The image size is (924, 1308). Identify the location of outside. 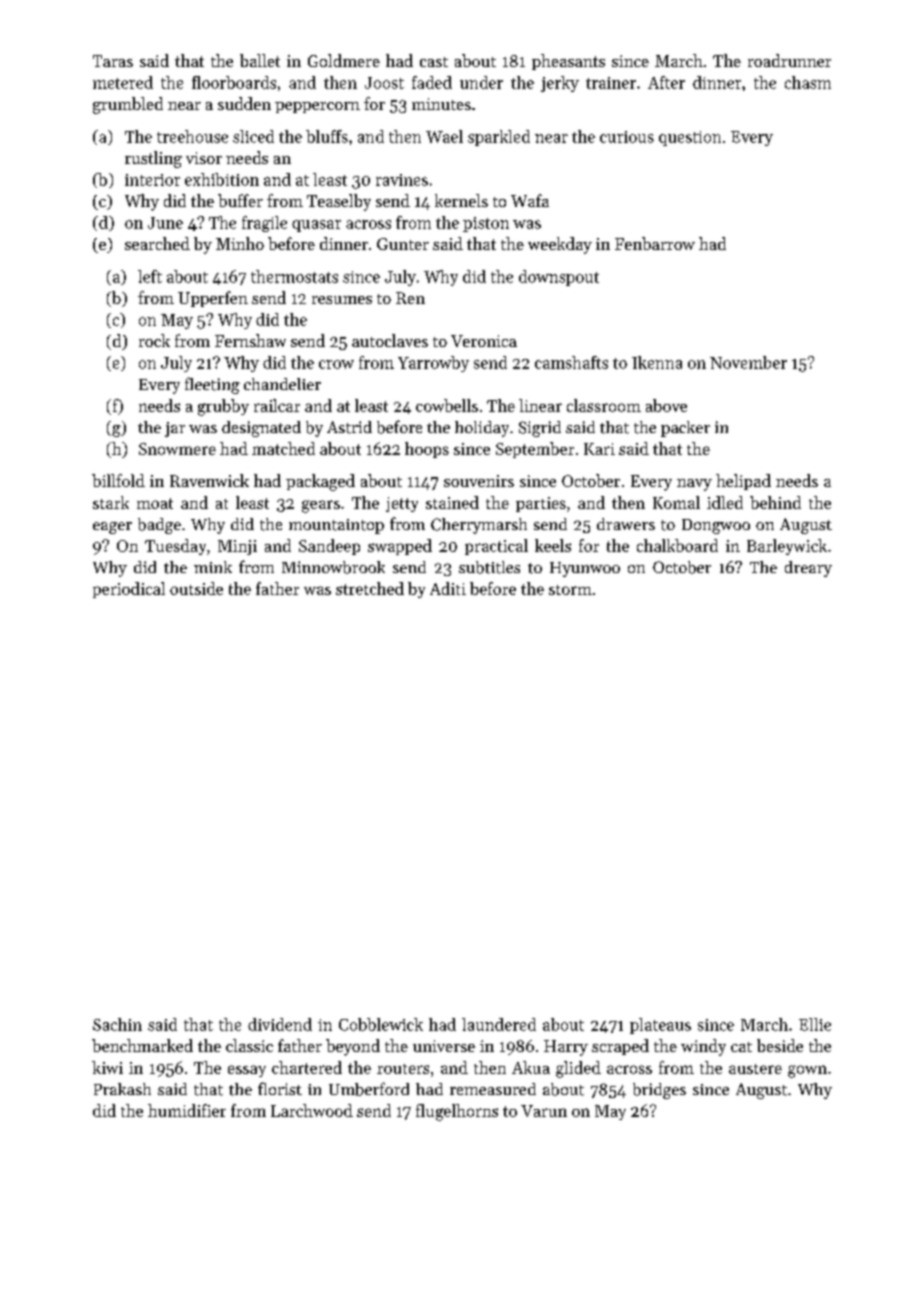
(196, 588).
